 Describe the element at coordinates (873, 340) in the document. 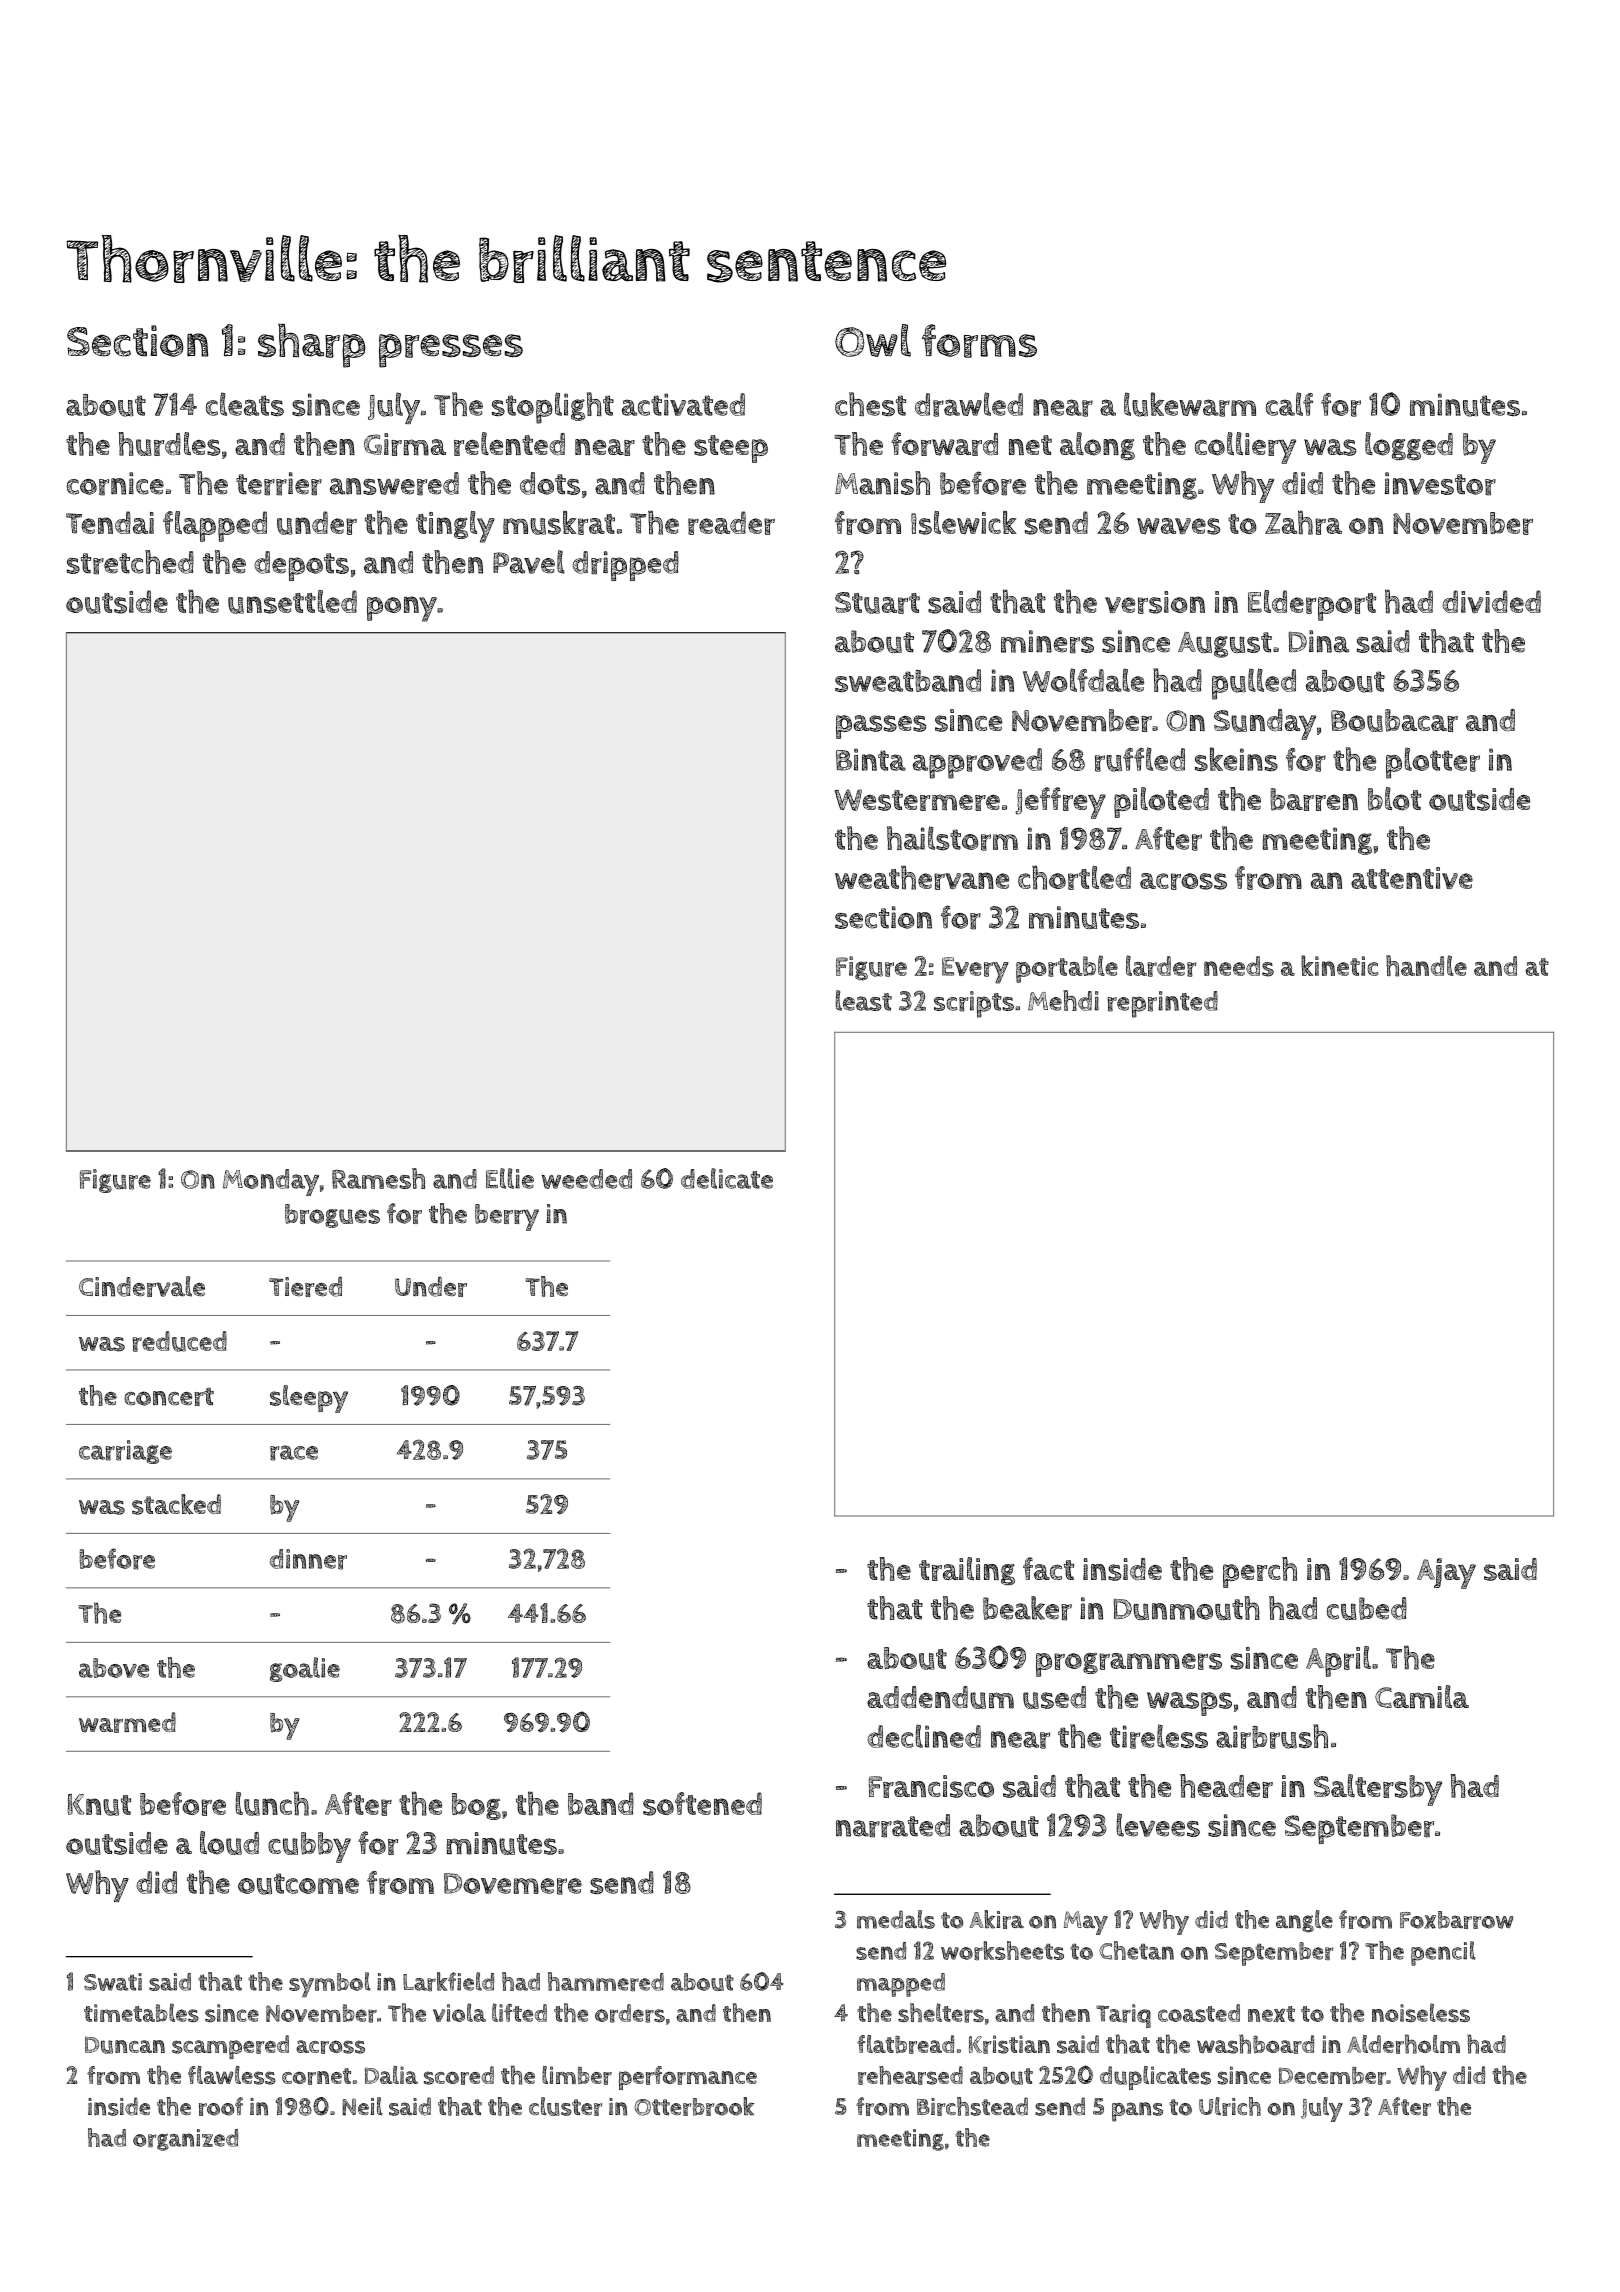

I see `Owl` at that location.
